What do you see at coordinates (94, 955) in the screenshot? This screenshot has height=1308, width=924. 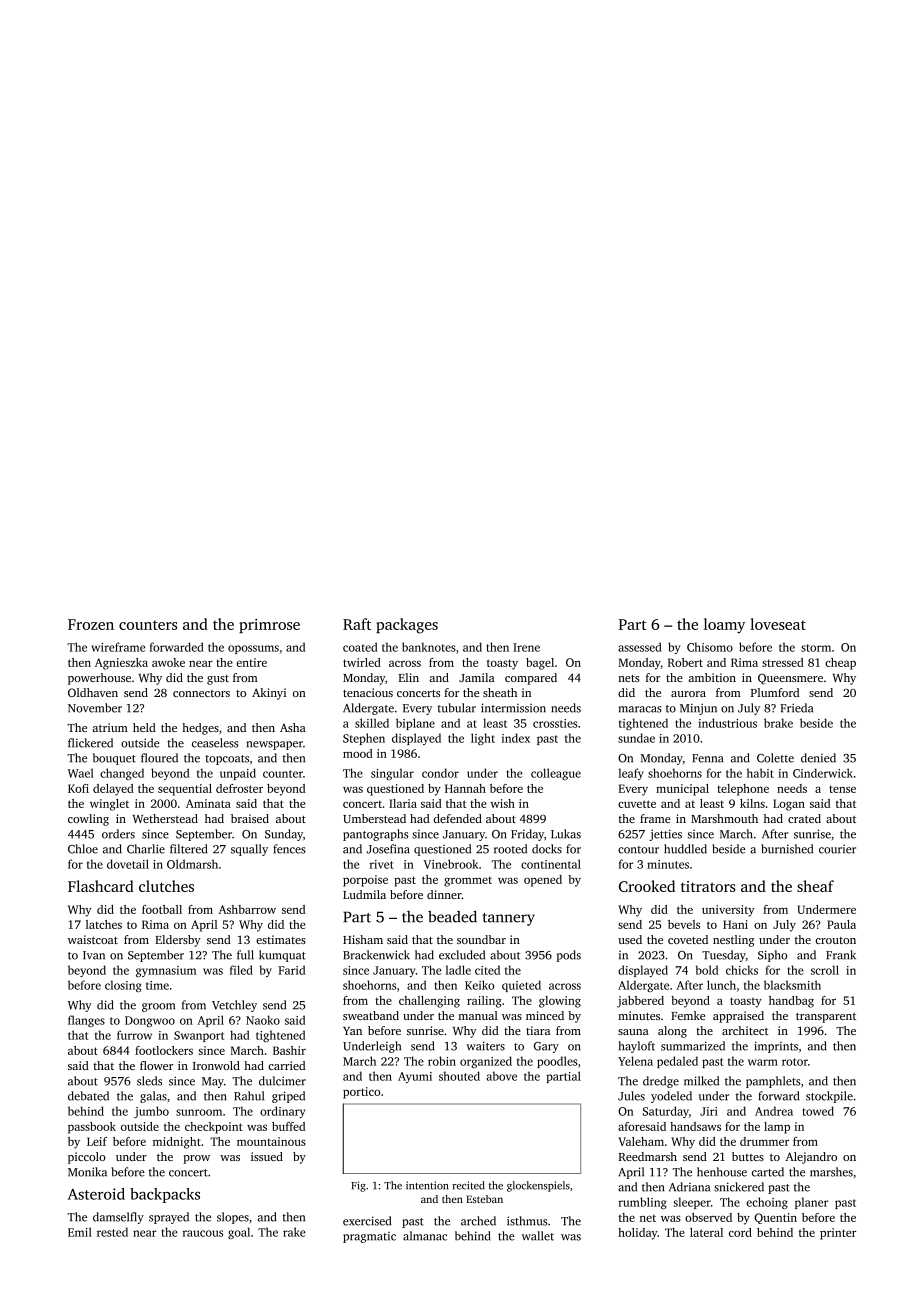 I see `Ivan` at bounding box center [94, 955].
